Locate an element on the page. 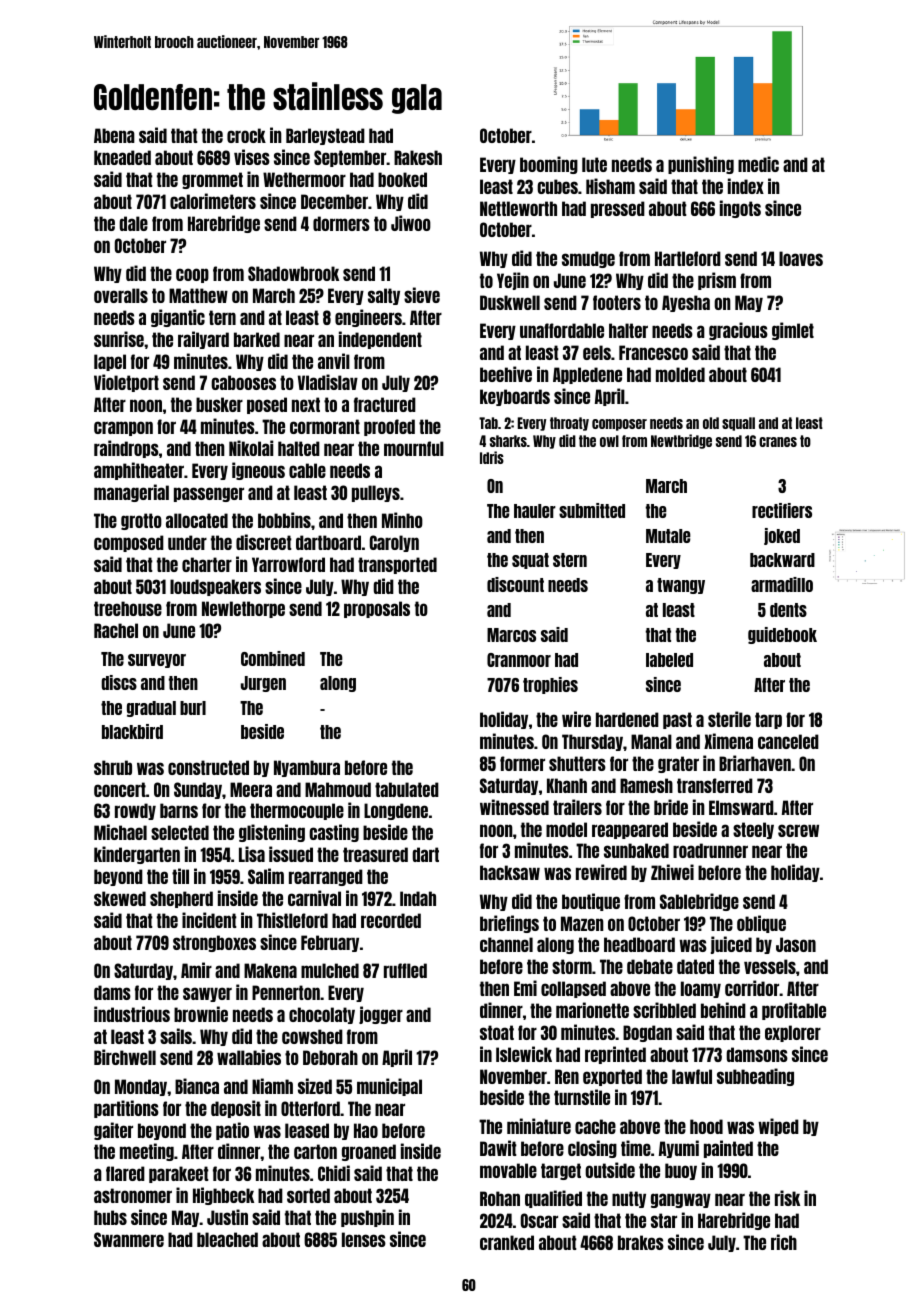 The width and height of the image is (924, 1314). booming is located at coordinates (549, 165).
